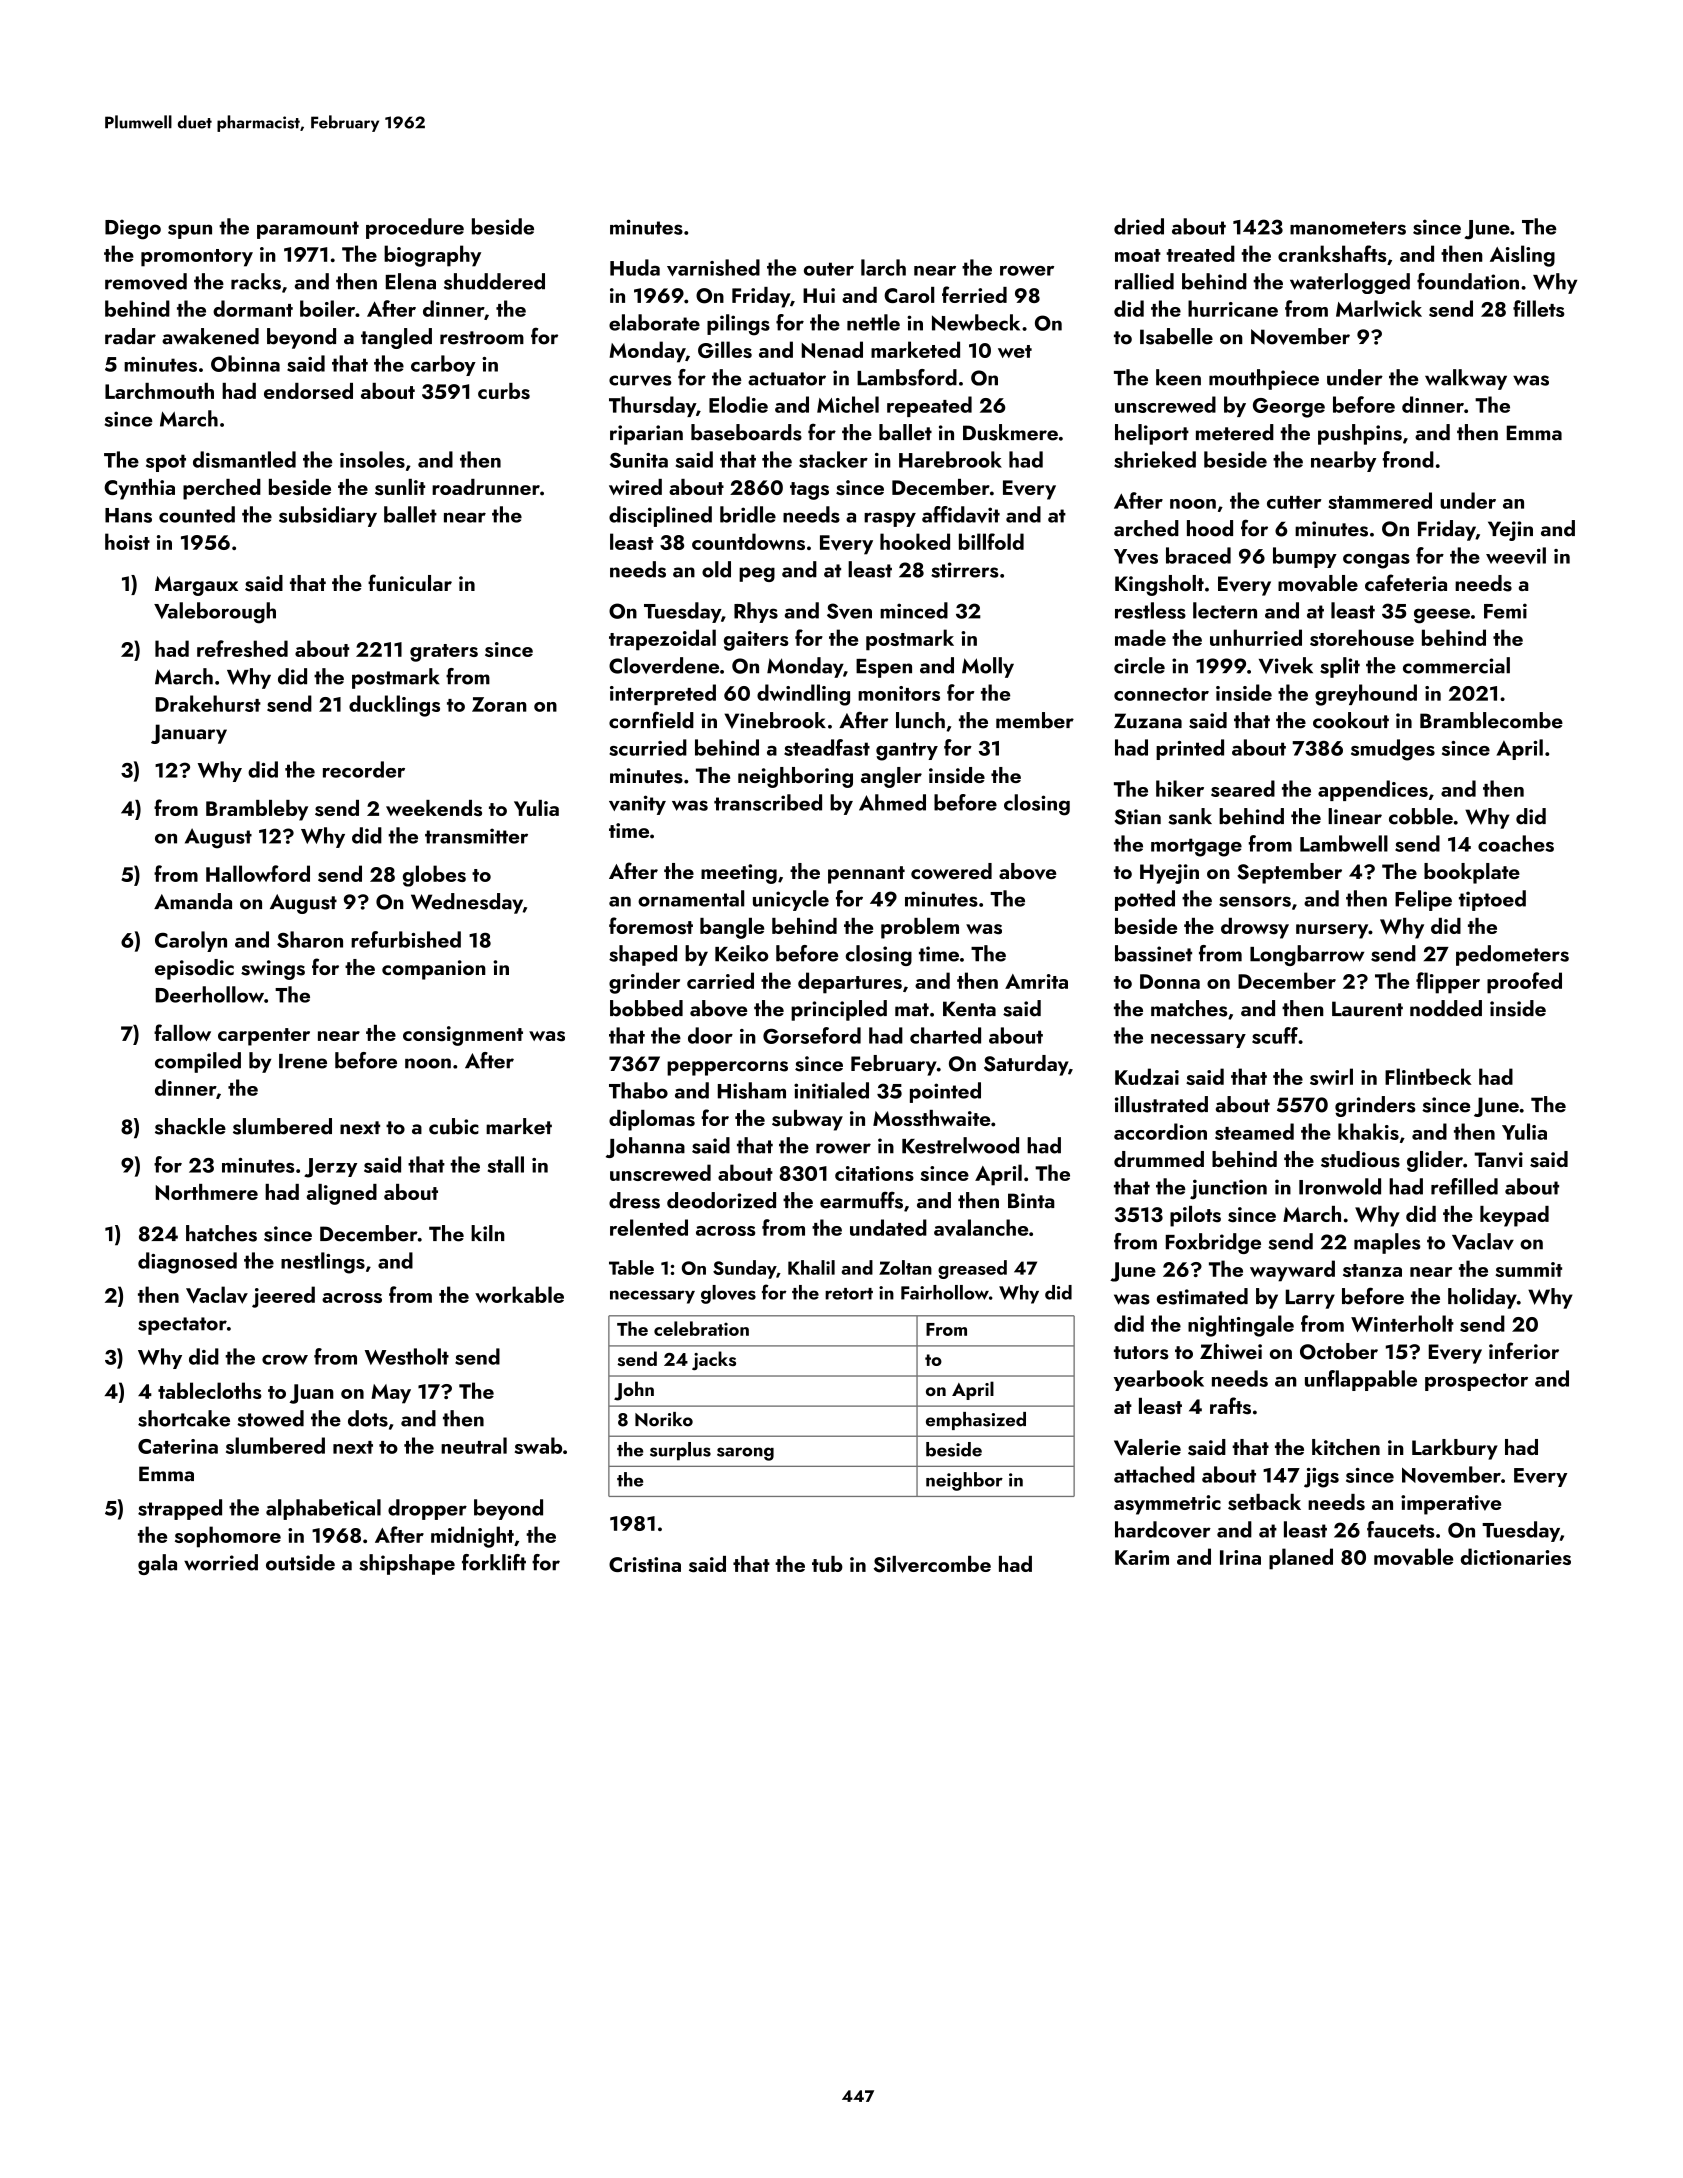  Describe the element at coordinates (932, 1564) in the screenshot. I see `Silvercombe` at that location.
